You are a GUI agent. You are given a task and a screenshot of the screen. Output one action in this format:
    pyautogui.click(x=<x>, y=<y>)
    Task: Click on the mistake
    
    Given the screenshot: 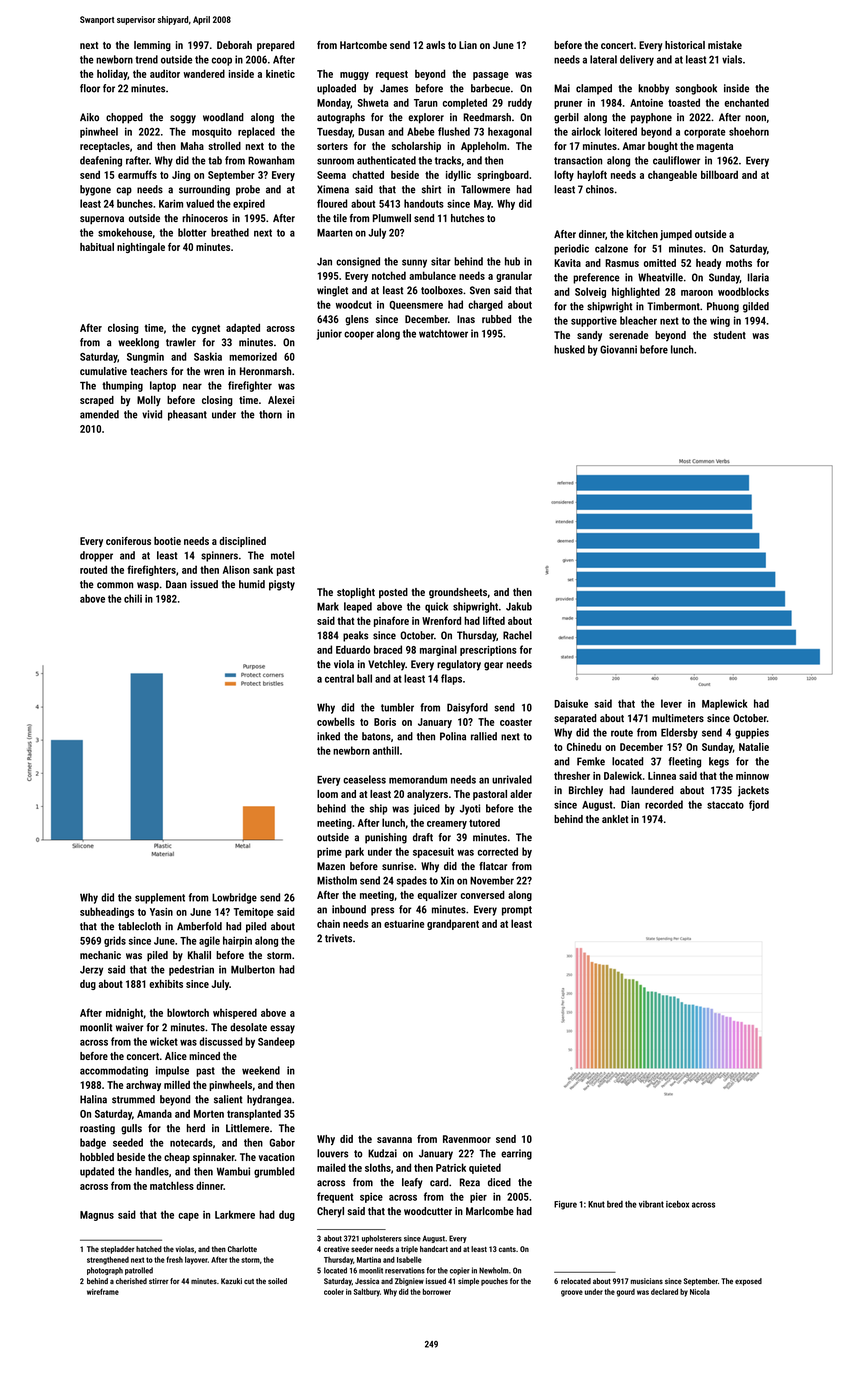 What is the action you would take?
    pyautogui.click(x=725, y=45)
